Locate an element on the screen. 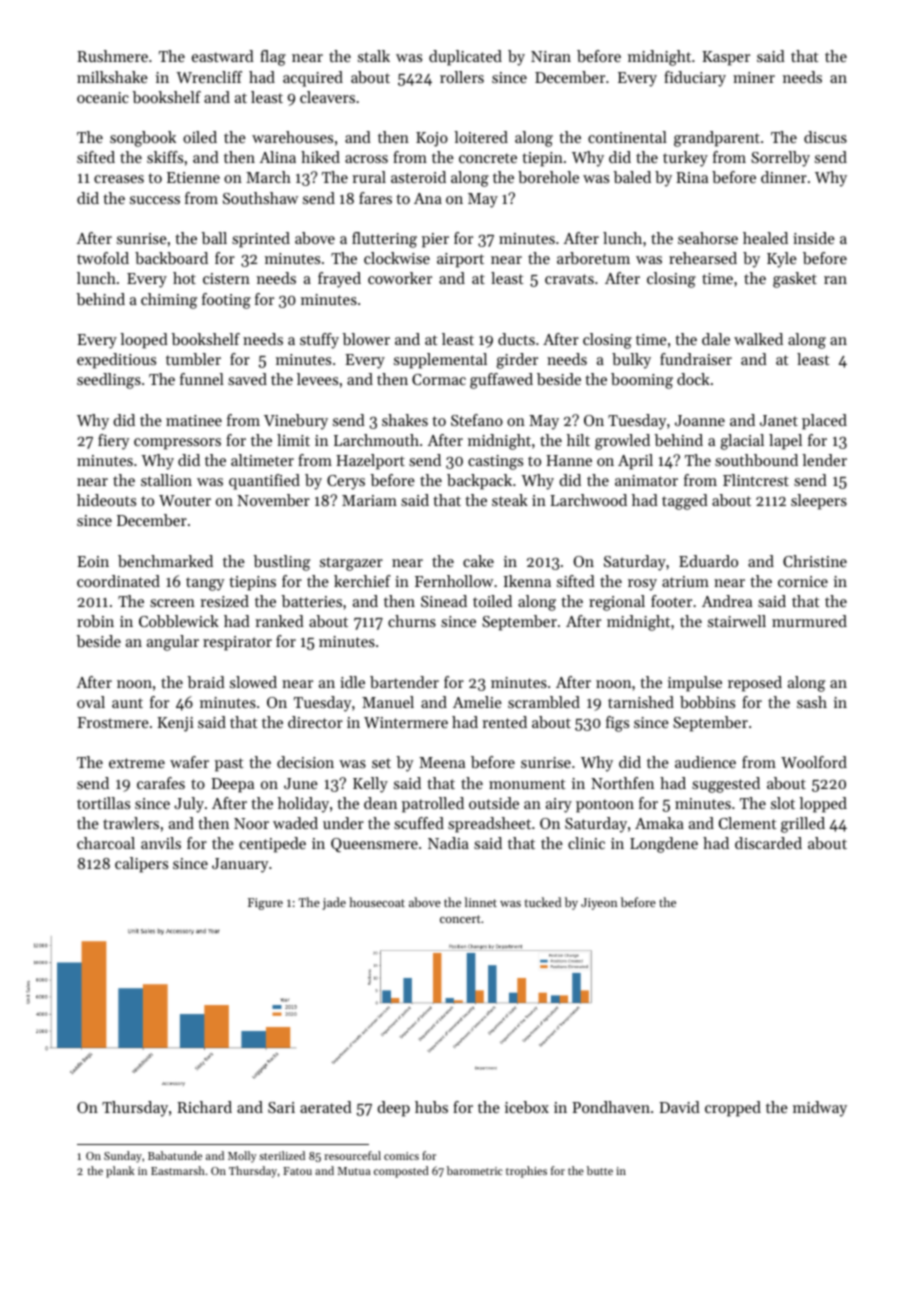  creases is located at coordinates (119, 179).
